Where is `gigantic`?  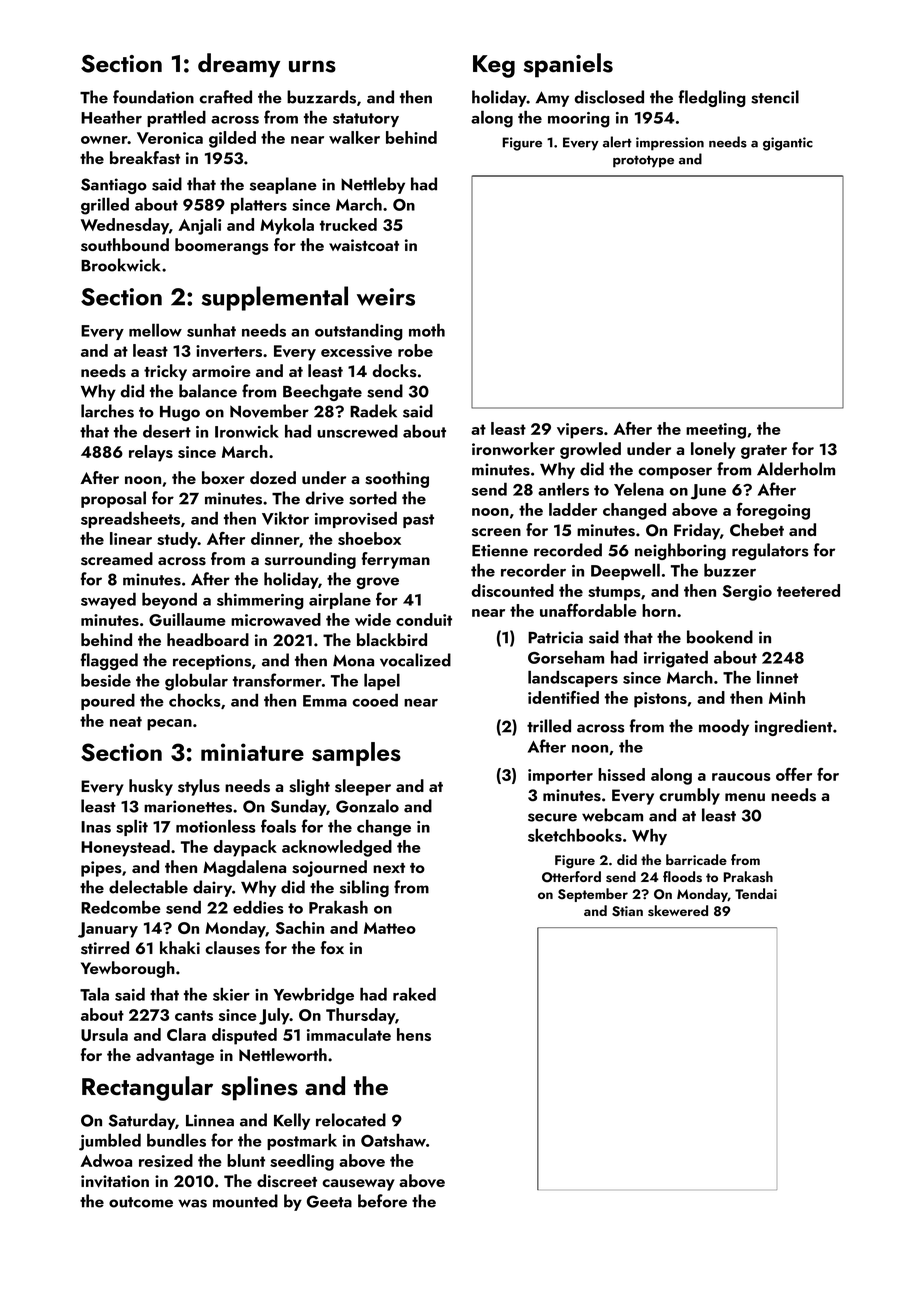 gigantic is located at coordinates (788, 144).
